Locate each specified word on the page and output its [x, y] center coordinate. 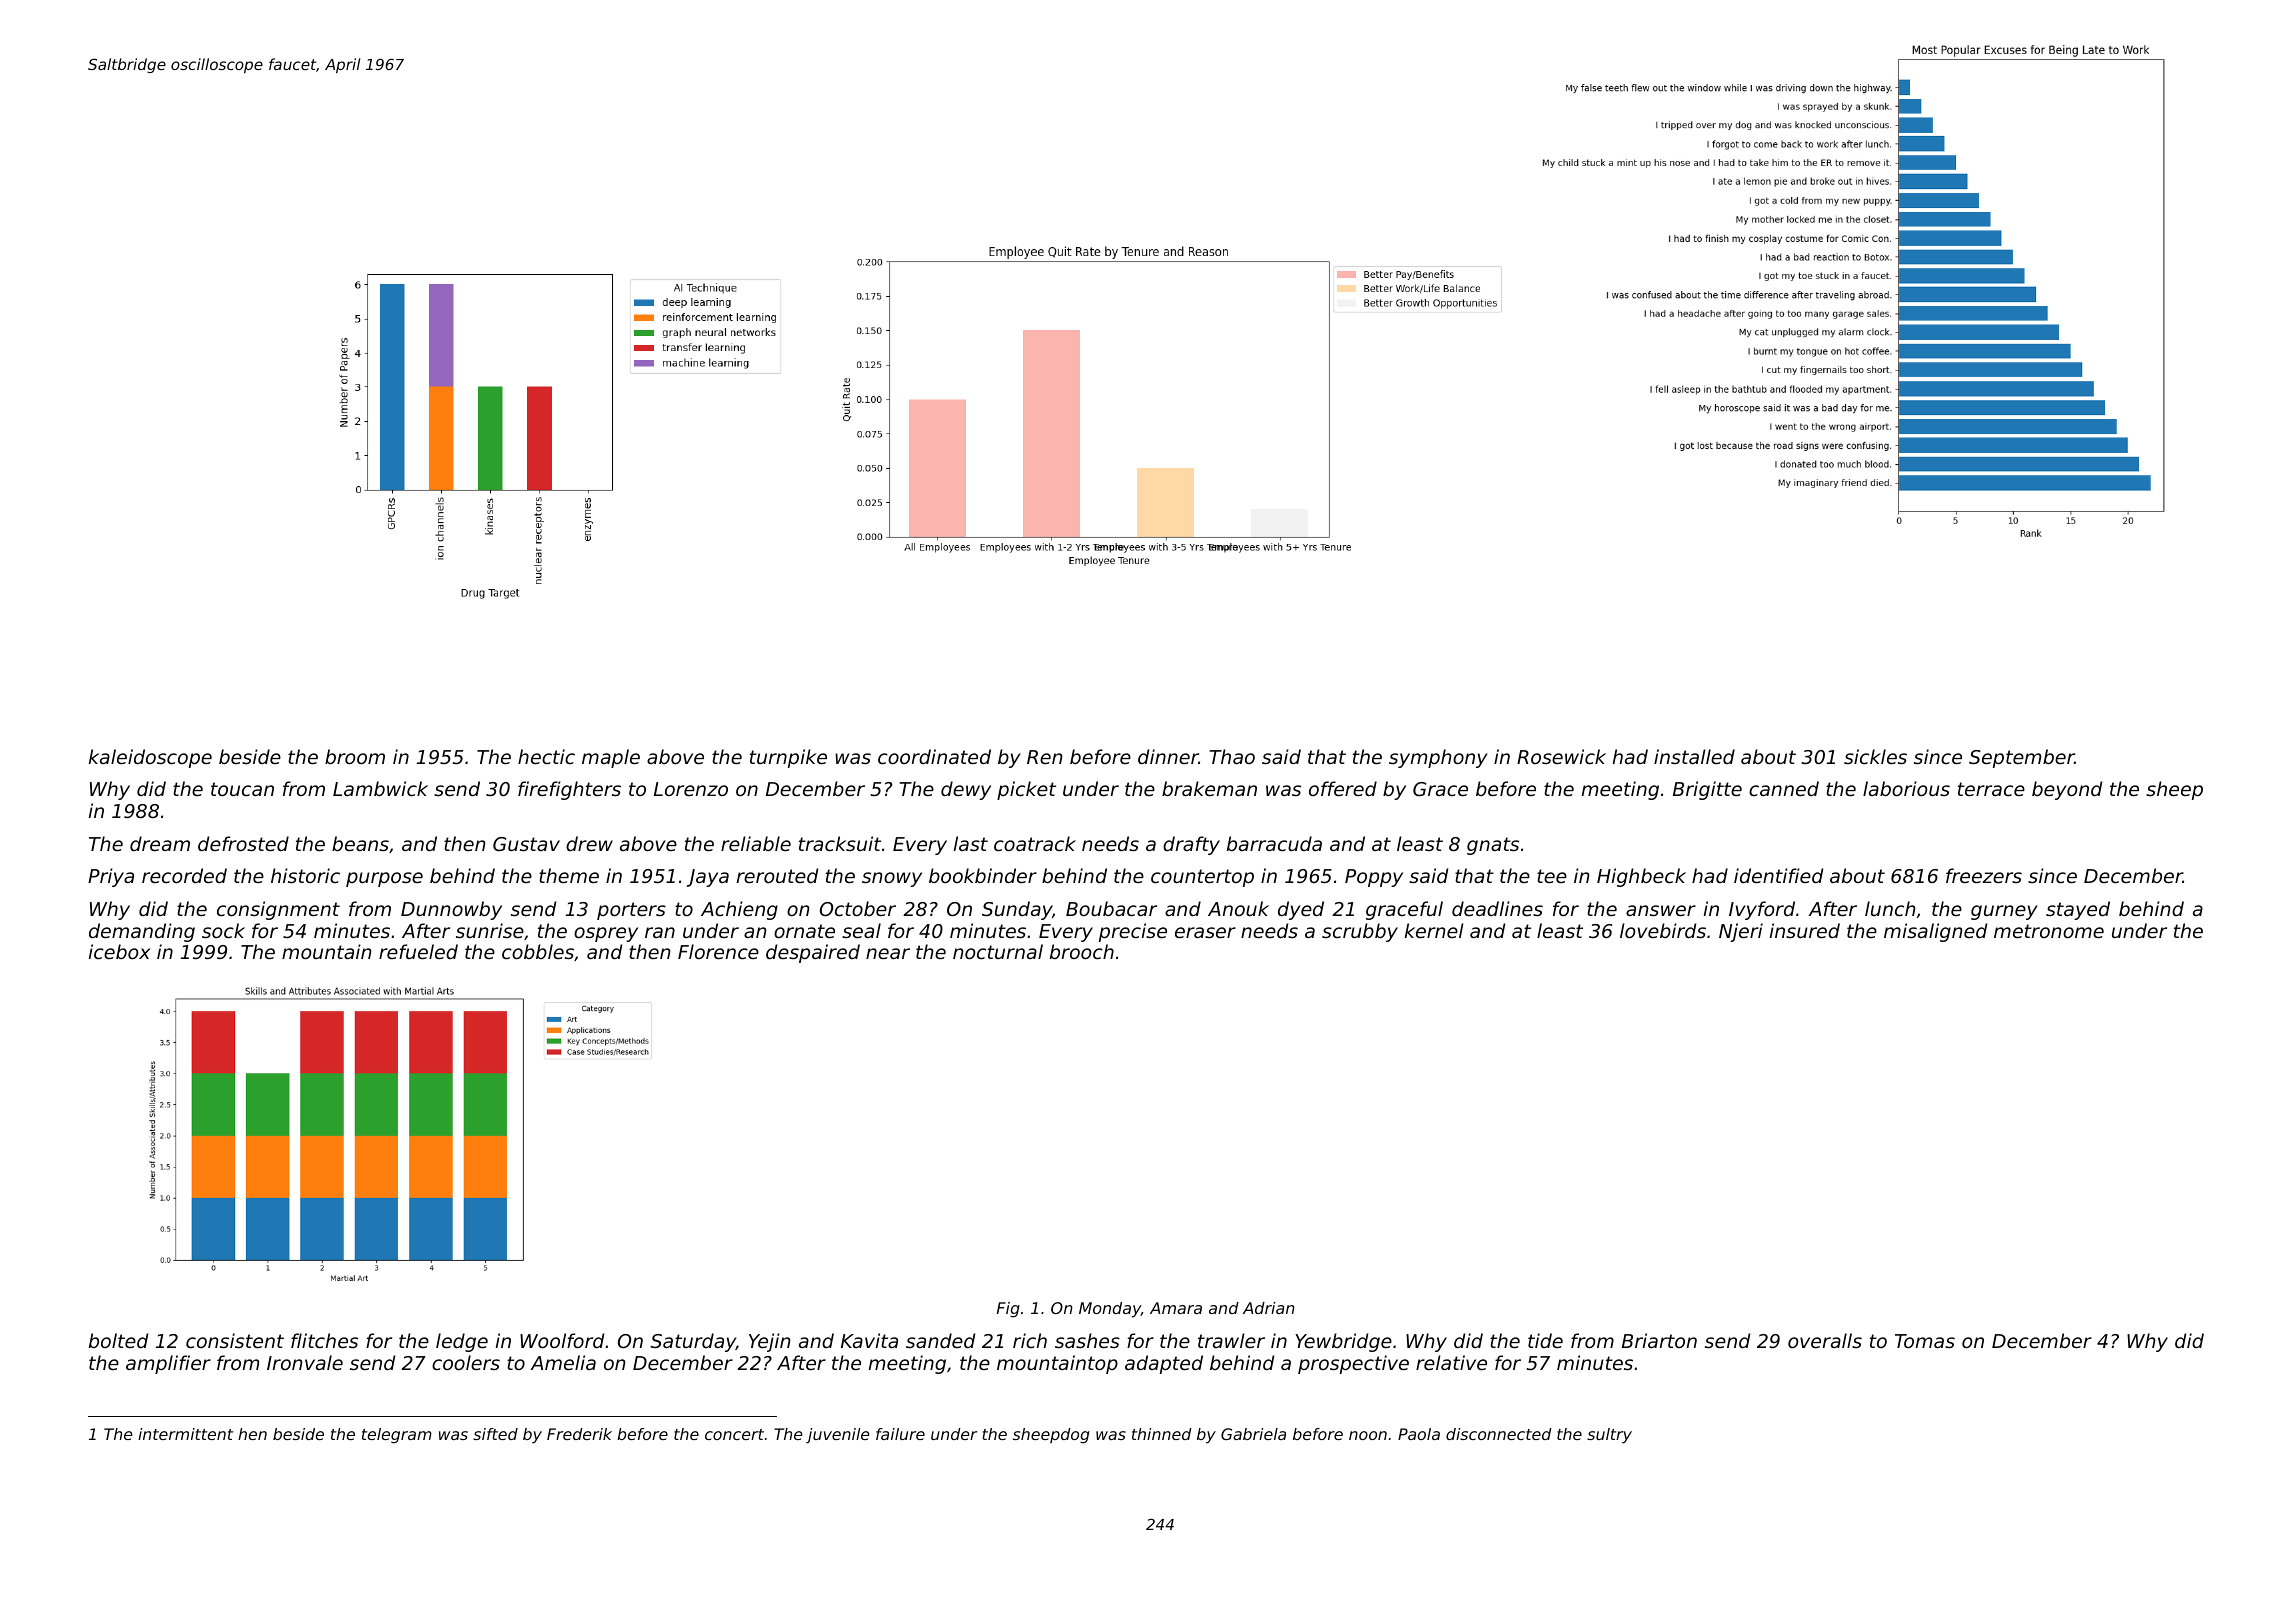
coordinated [934, 756]
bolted [118, 1340]
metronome [2049, 931]
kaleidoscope [150, 758]
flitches [324, 1340]
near [888, 953]
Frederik [579, 1434]
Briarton [1659, 1340]
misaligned [1935, 932]
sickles [1875, 756]
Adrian [1269, 1308]
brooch [1082, 951]
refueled [418, 951]
